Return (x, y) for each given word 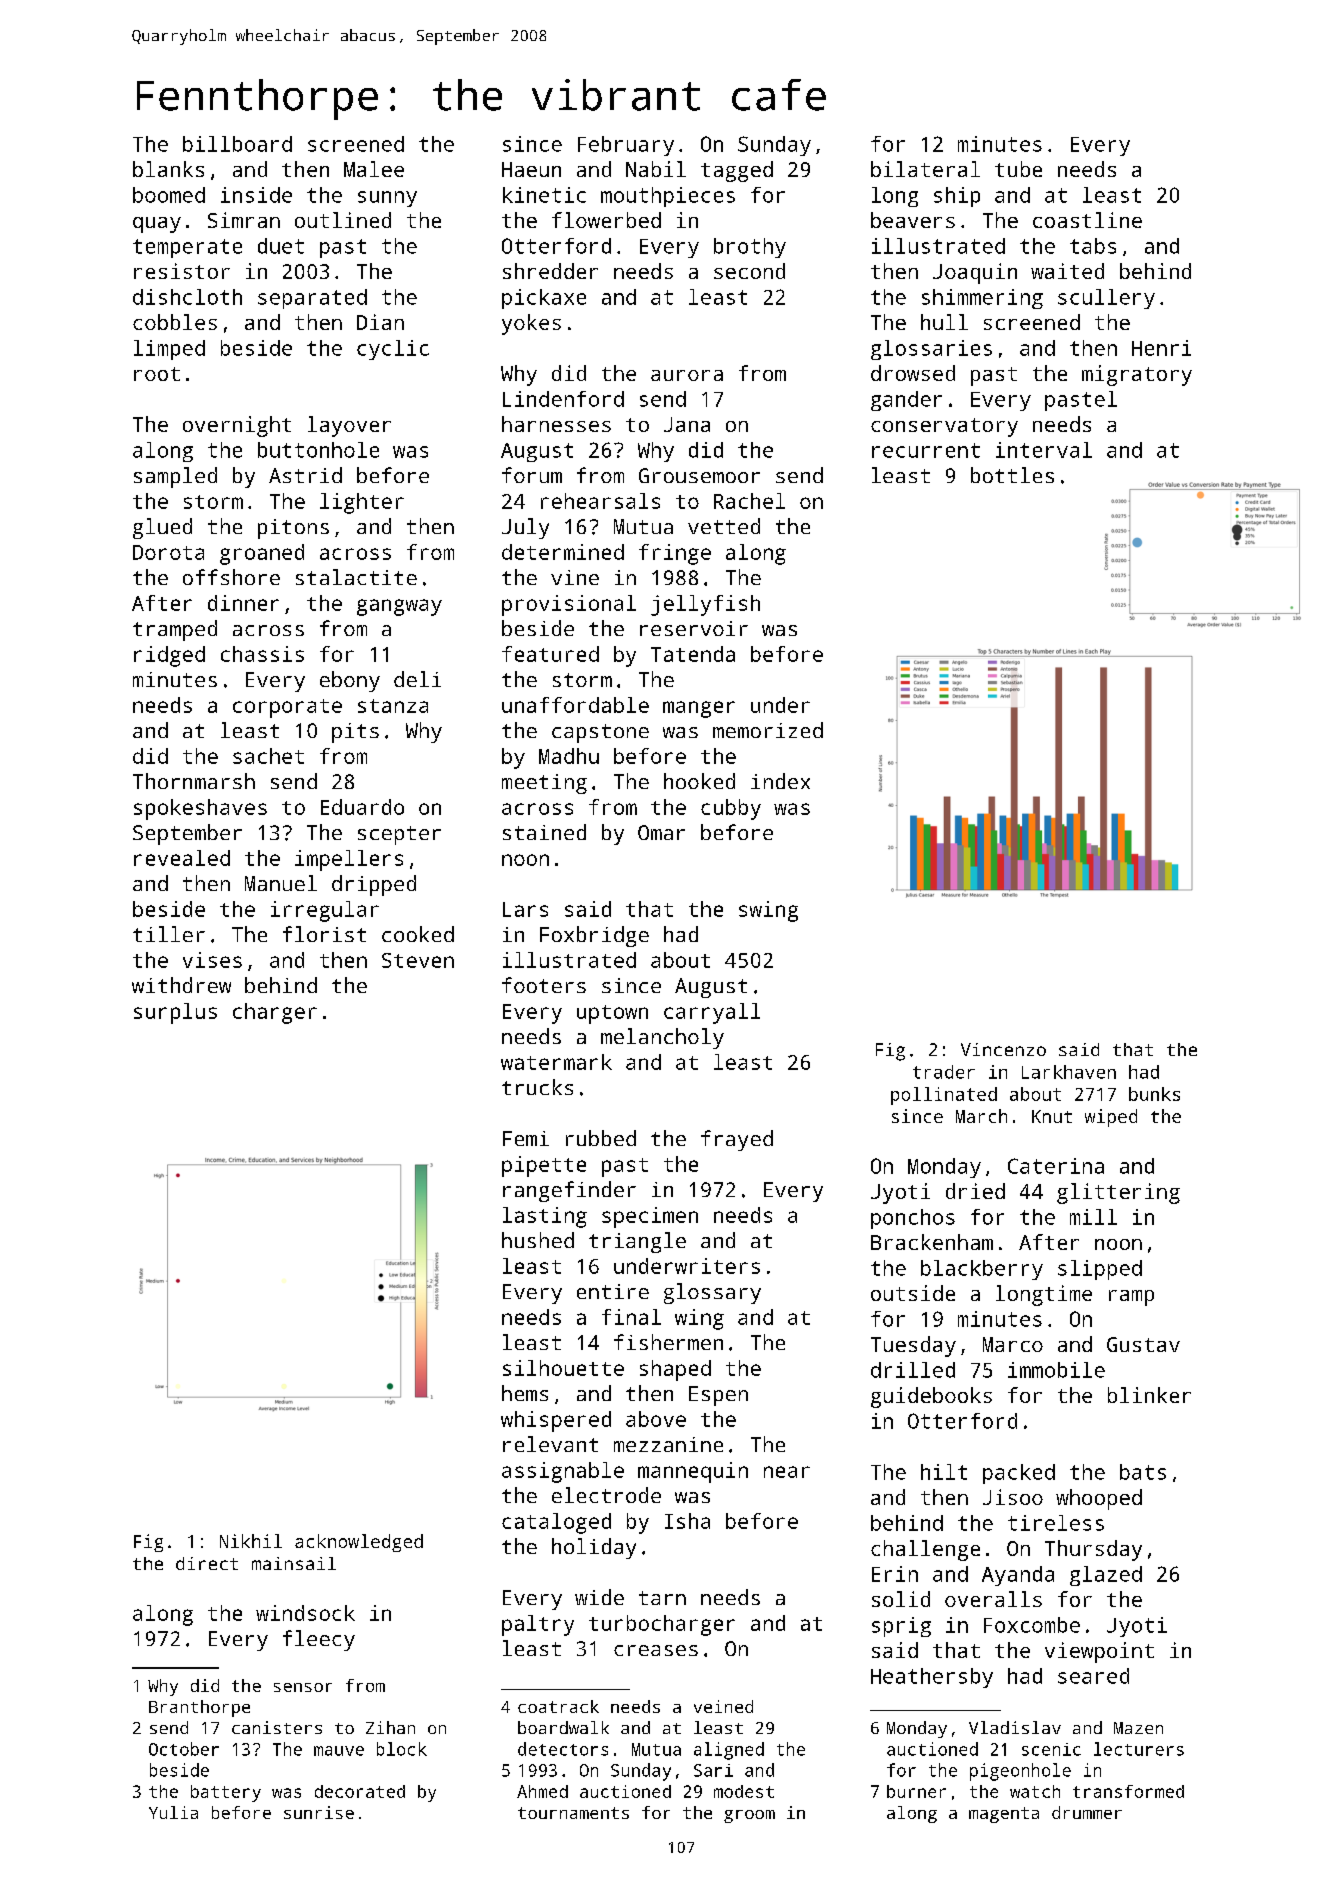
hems (525, 1393)
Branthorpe (199, 1708)
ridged (169, 656)
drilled (913, 1370)
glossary (712, 1293)
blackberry (982, 1270)
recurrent (926, 450)
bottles (1012, 475)
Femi (526, 1138)
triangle (637, 1242)
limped (169, 350)
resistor (182, 271)
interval (1044, 450)
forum (532, 475)
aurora (687, 375)
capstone (600, 733)
